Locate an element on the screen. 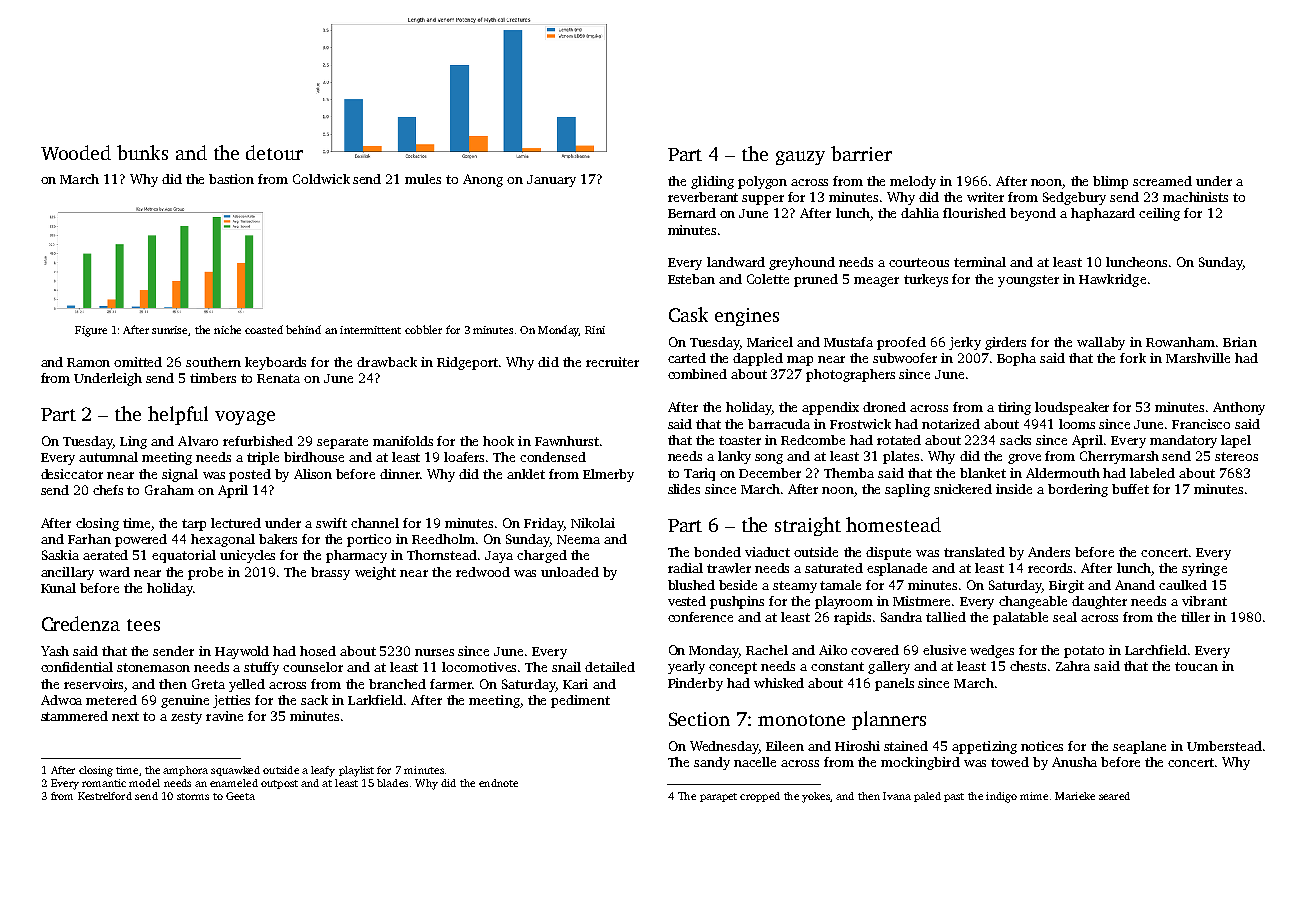 The height and width of the screenshot is (924, 1308). gauzy is located at coordinates (800, 158).
